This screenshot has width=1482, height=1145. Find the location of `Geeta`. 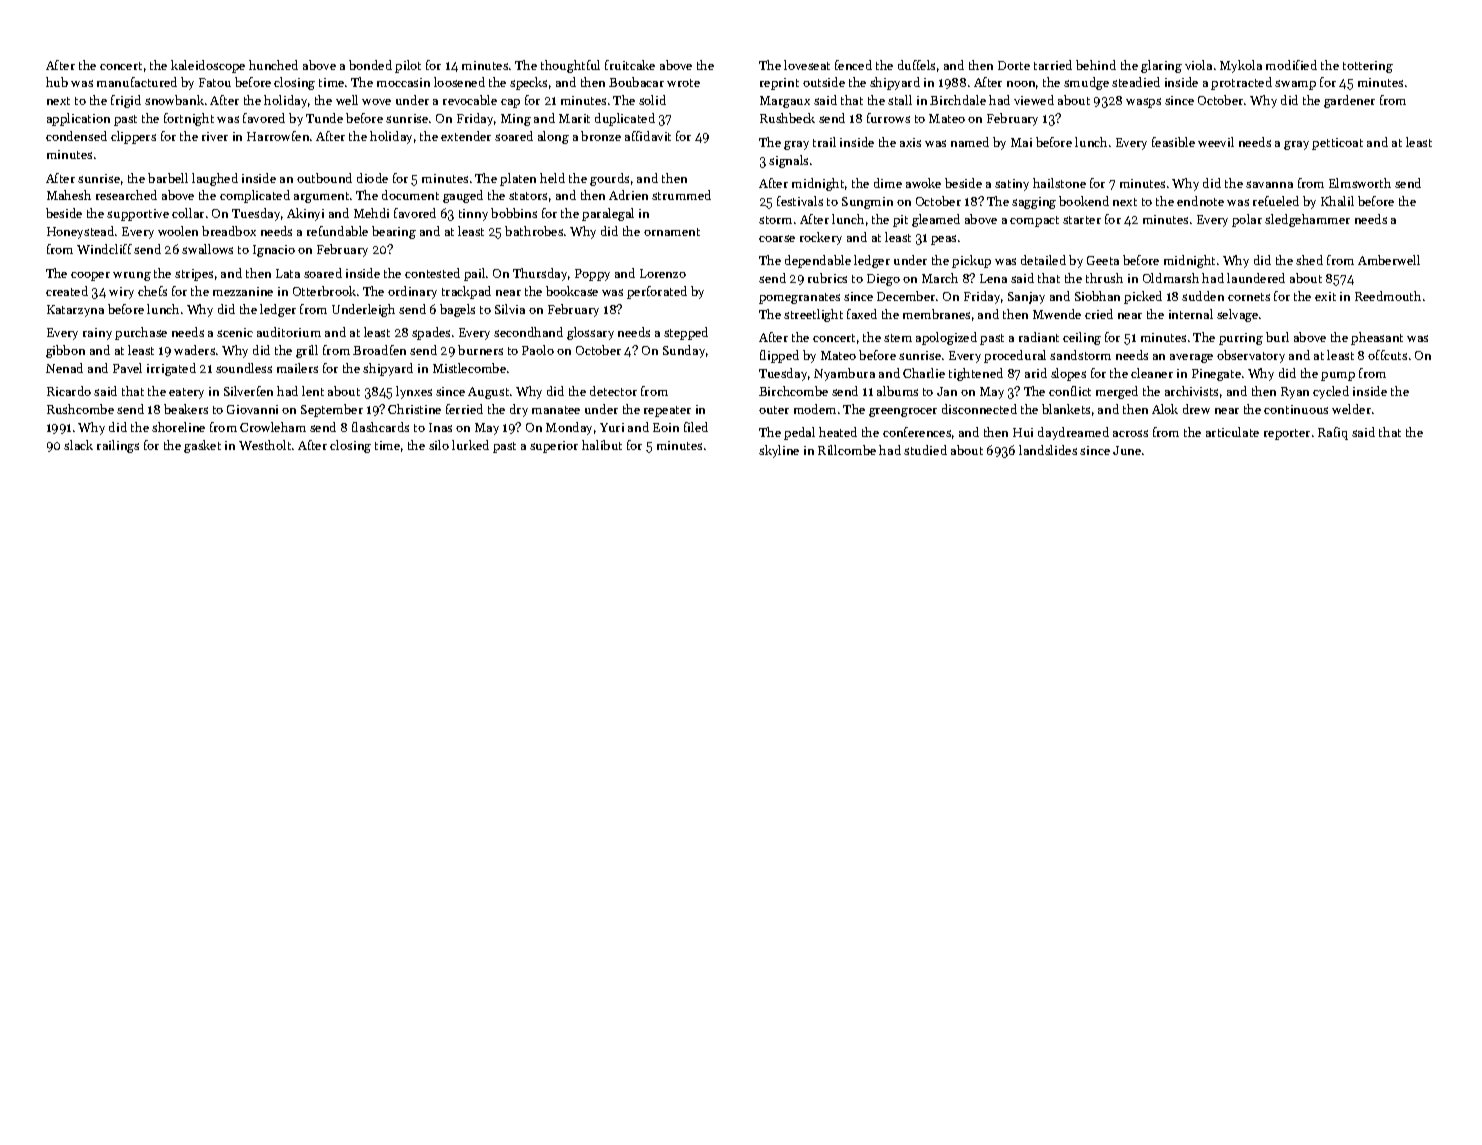

Geeta is located at coordinates (1103, 260).
